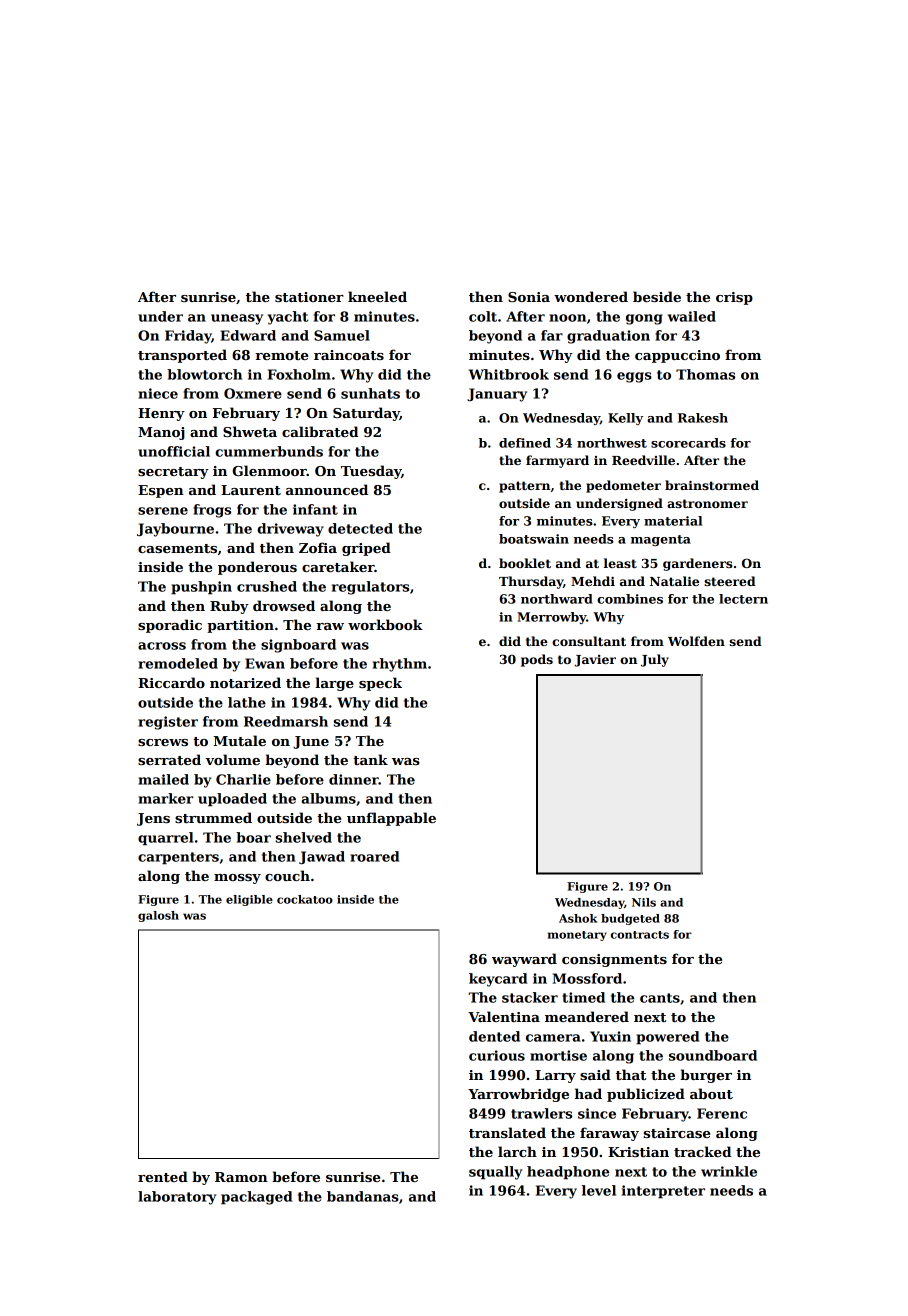  Describe the element at coordinates (170, 626) in the image. I see `sporadic` at that location.
